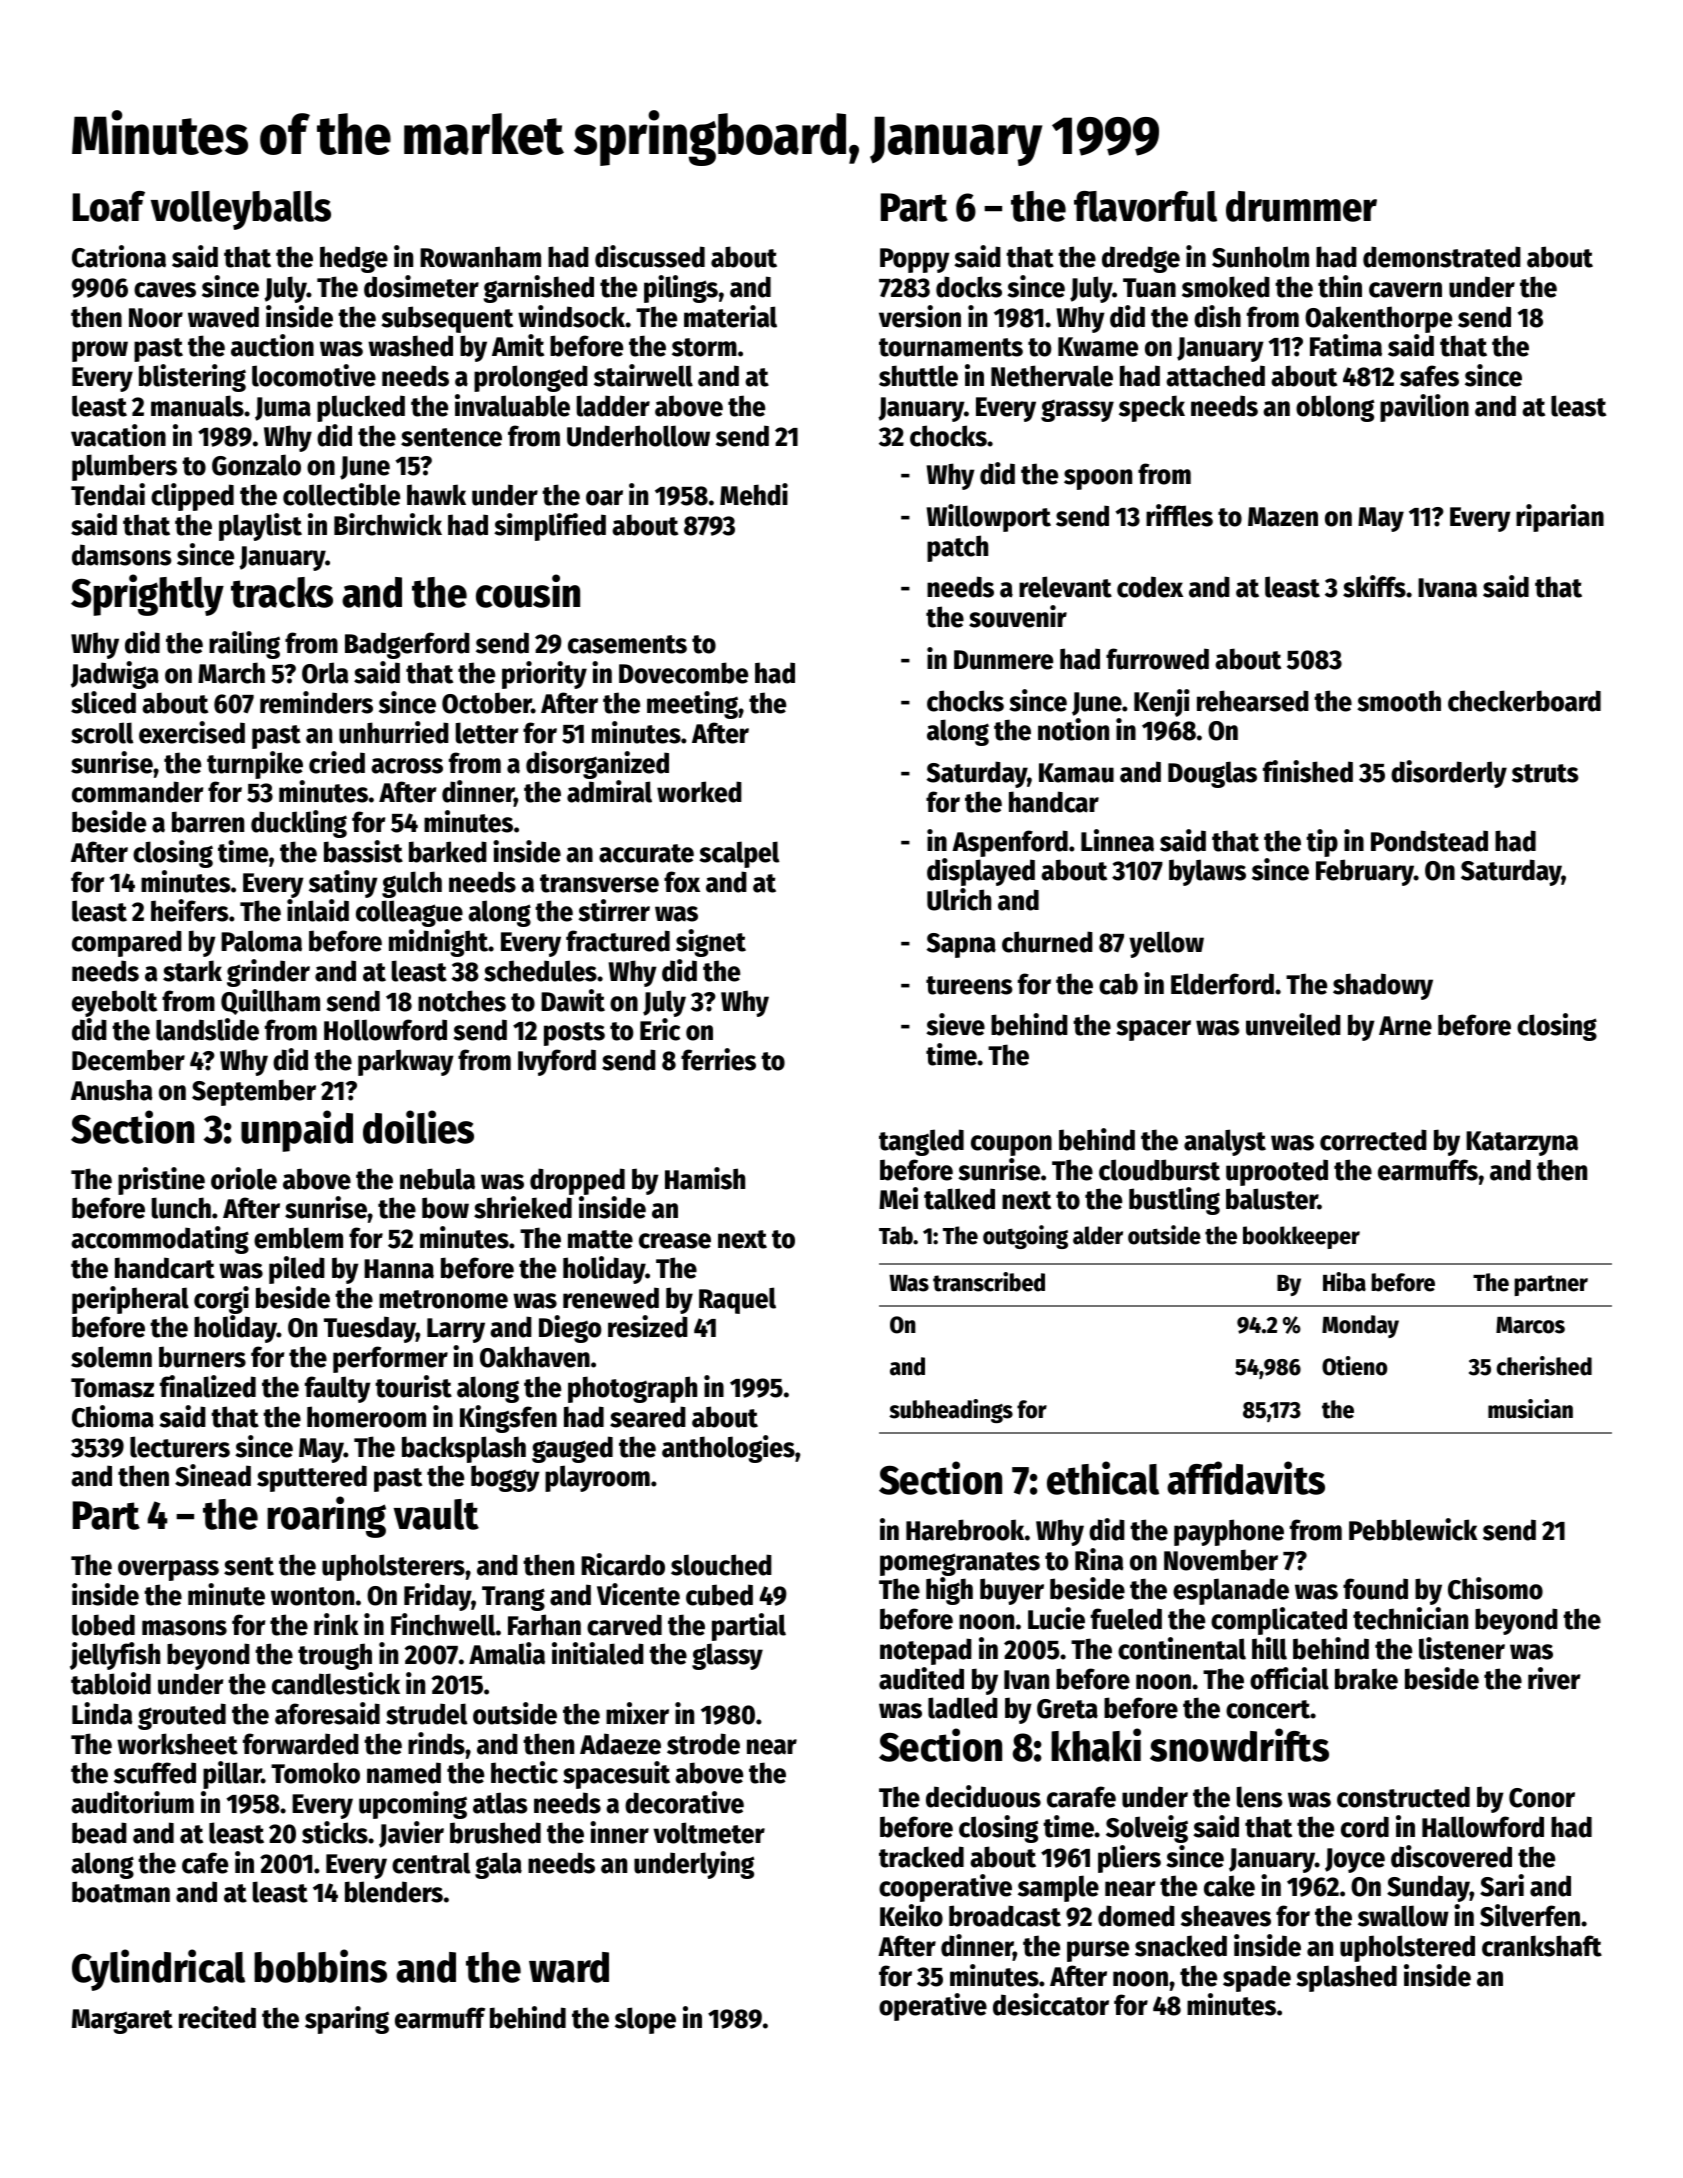  I want to click on demonstrated, so click(1442, 257).
